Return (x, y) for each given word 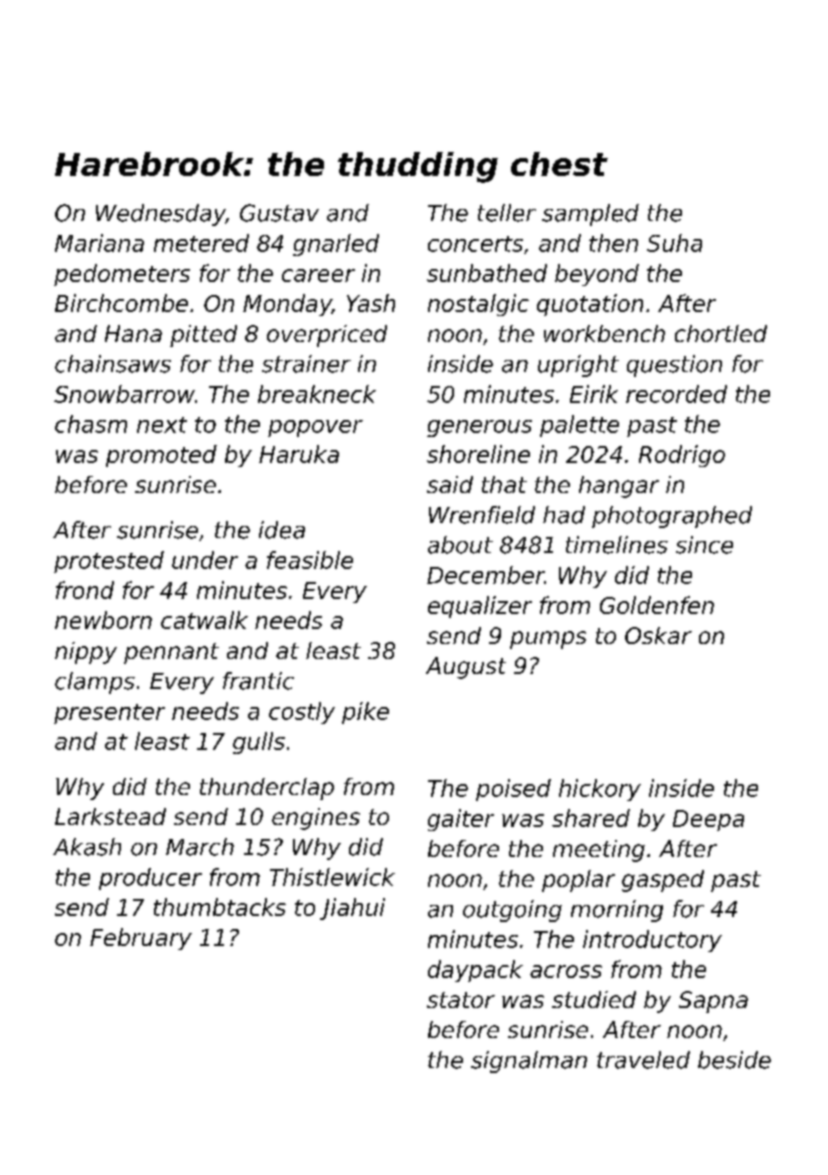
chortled (721, 333)
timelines (617, 545)
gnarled (336, 245)
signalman (529, 1062)
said (450, 484)
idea (282, 530)
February (141, 939)
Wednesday (161, 215)
